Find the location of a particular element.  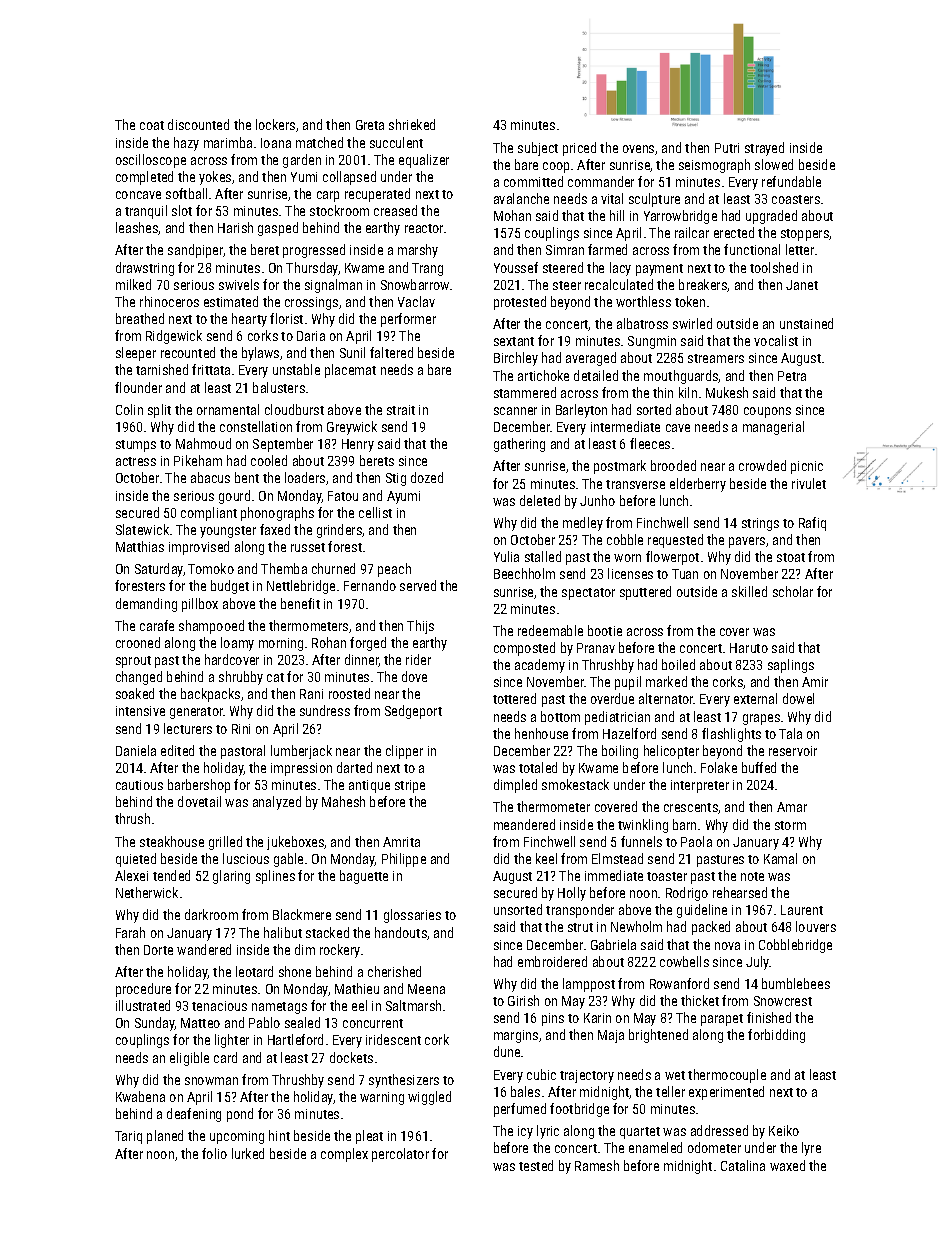

stoat is located at coordinates (791, 557).
